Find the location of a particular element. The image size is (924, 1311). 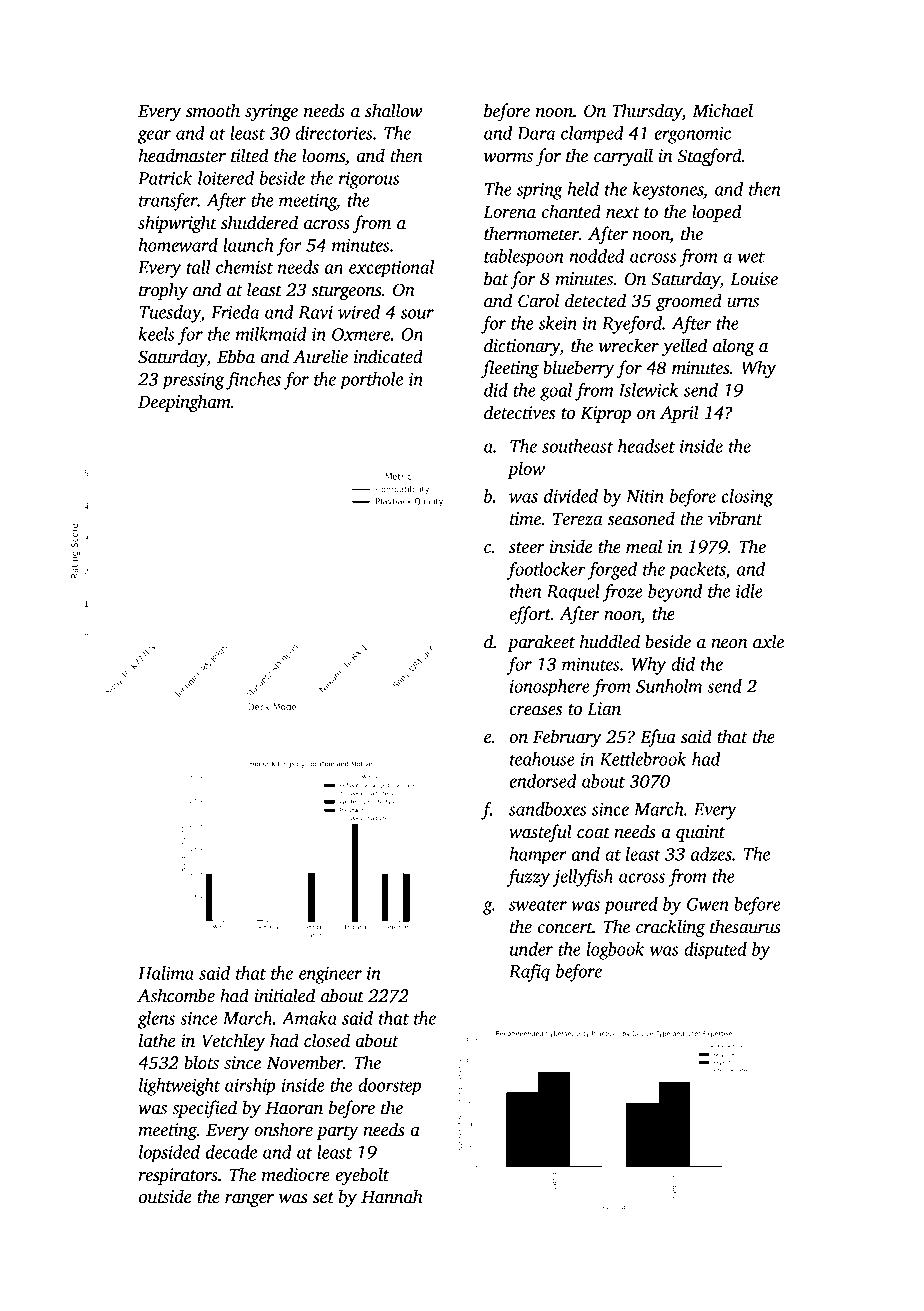

mediocre is located at coordinates (296, 1174).
